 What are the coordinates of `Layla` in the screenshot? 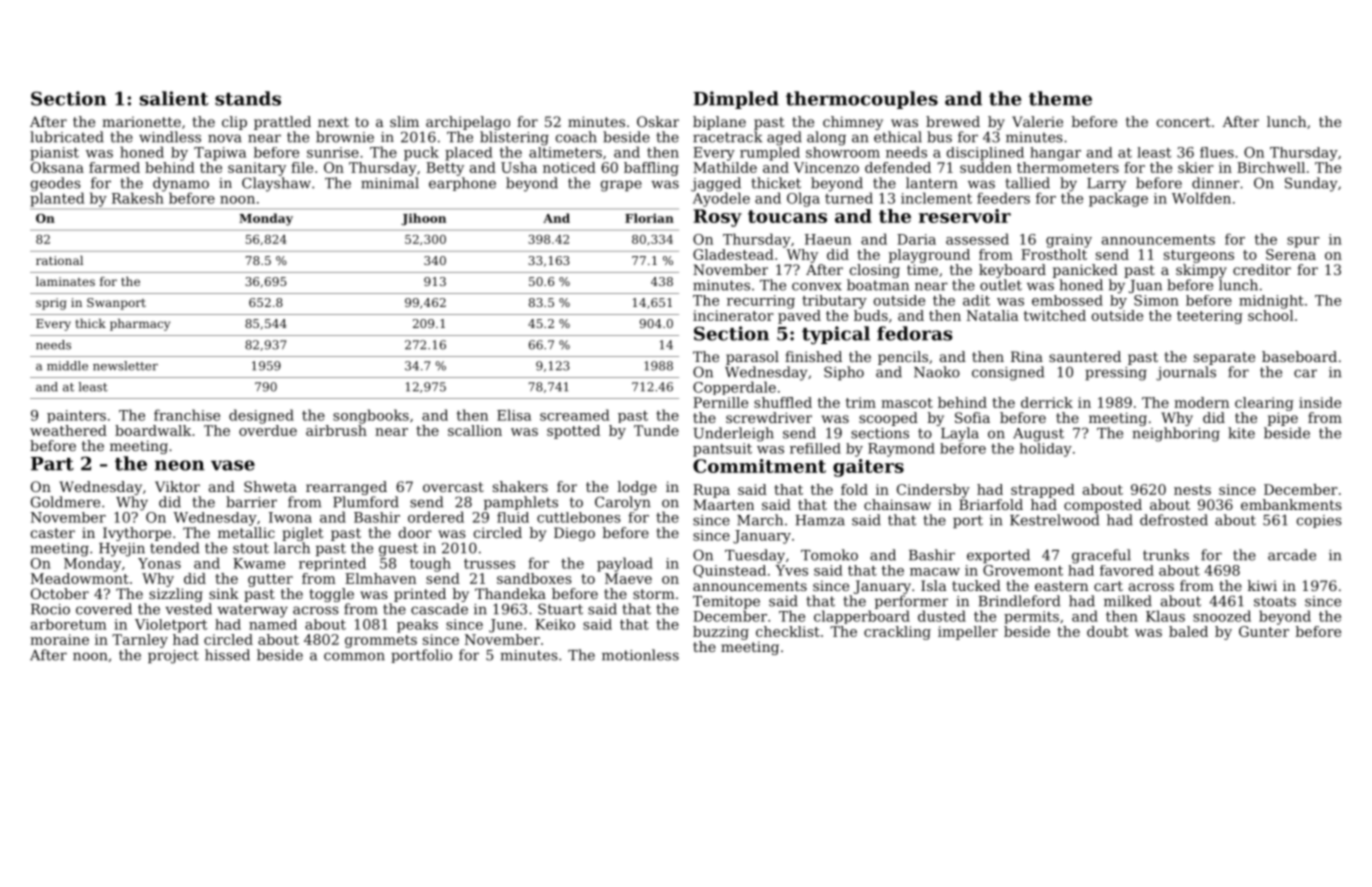 It's located at (960, 434).
